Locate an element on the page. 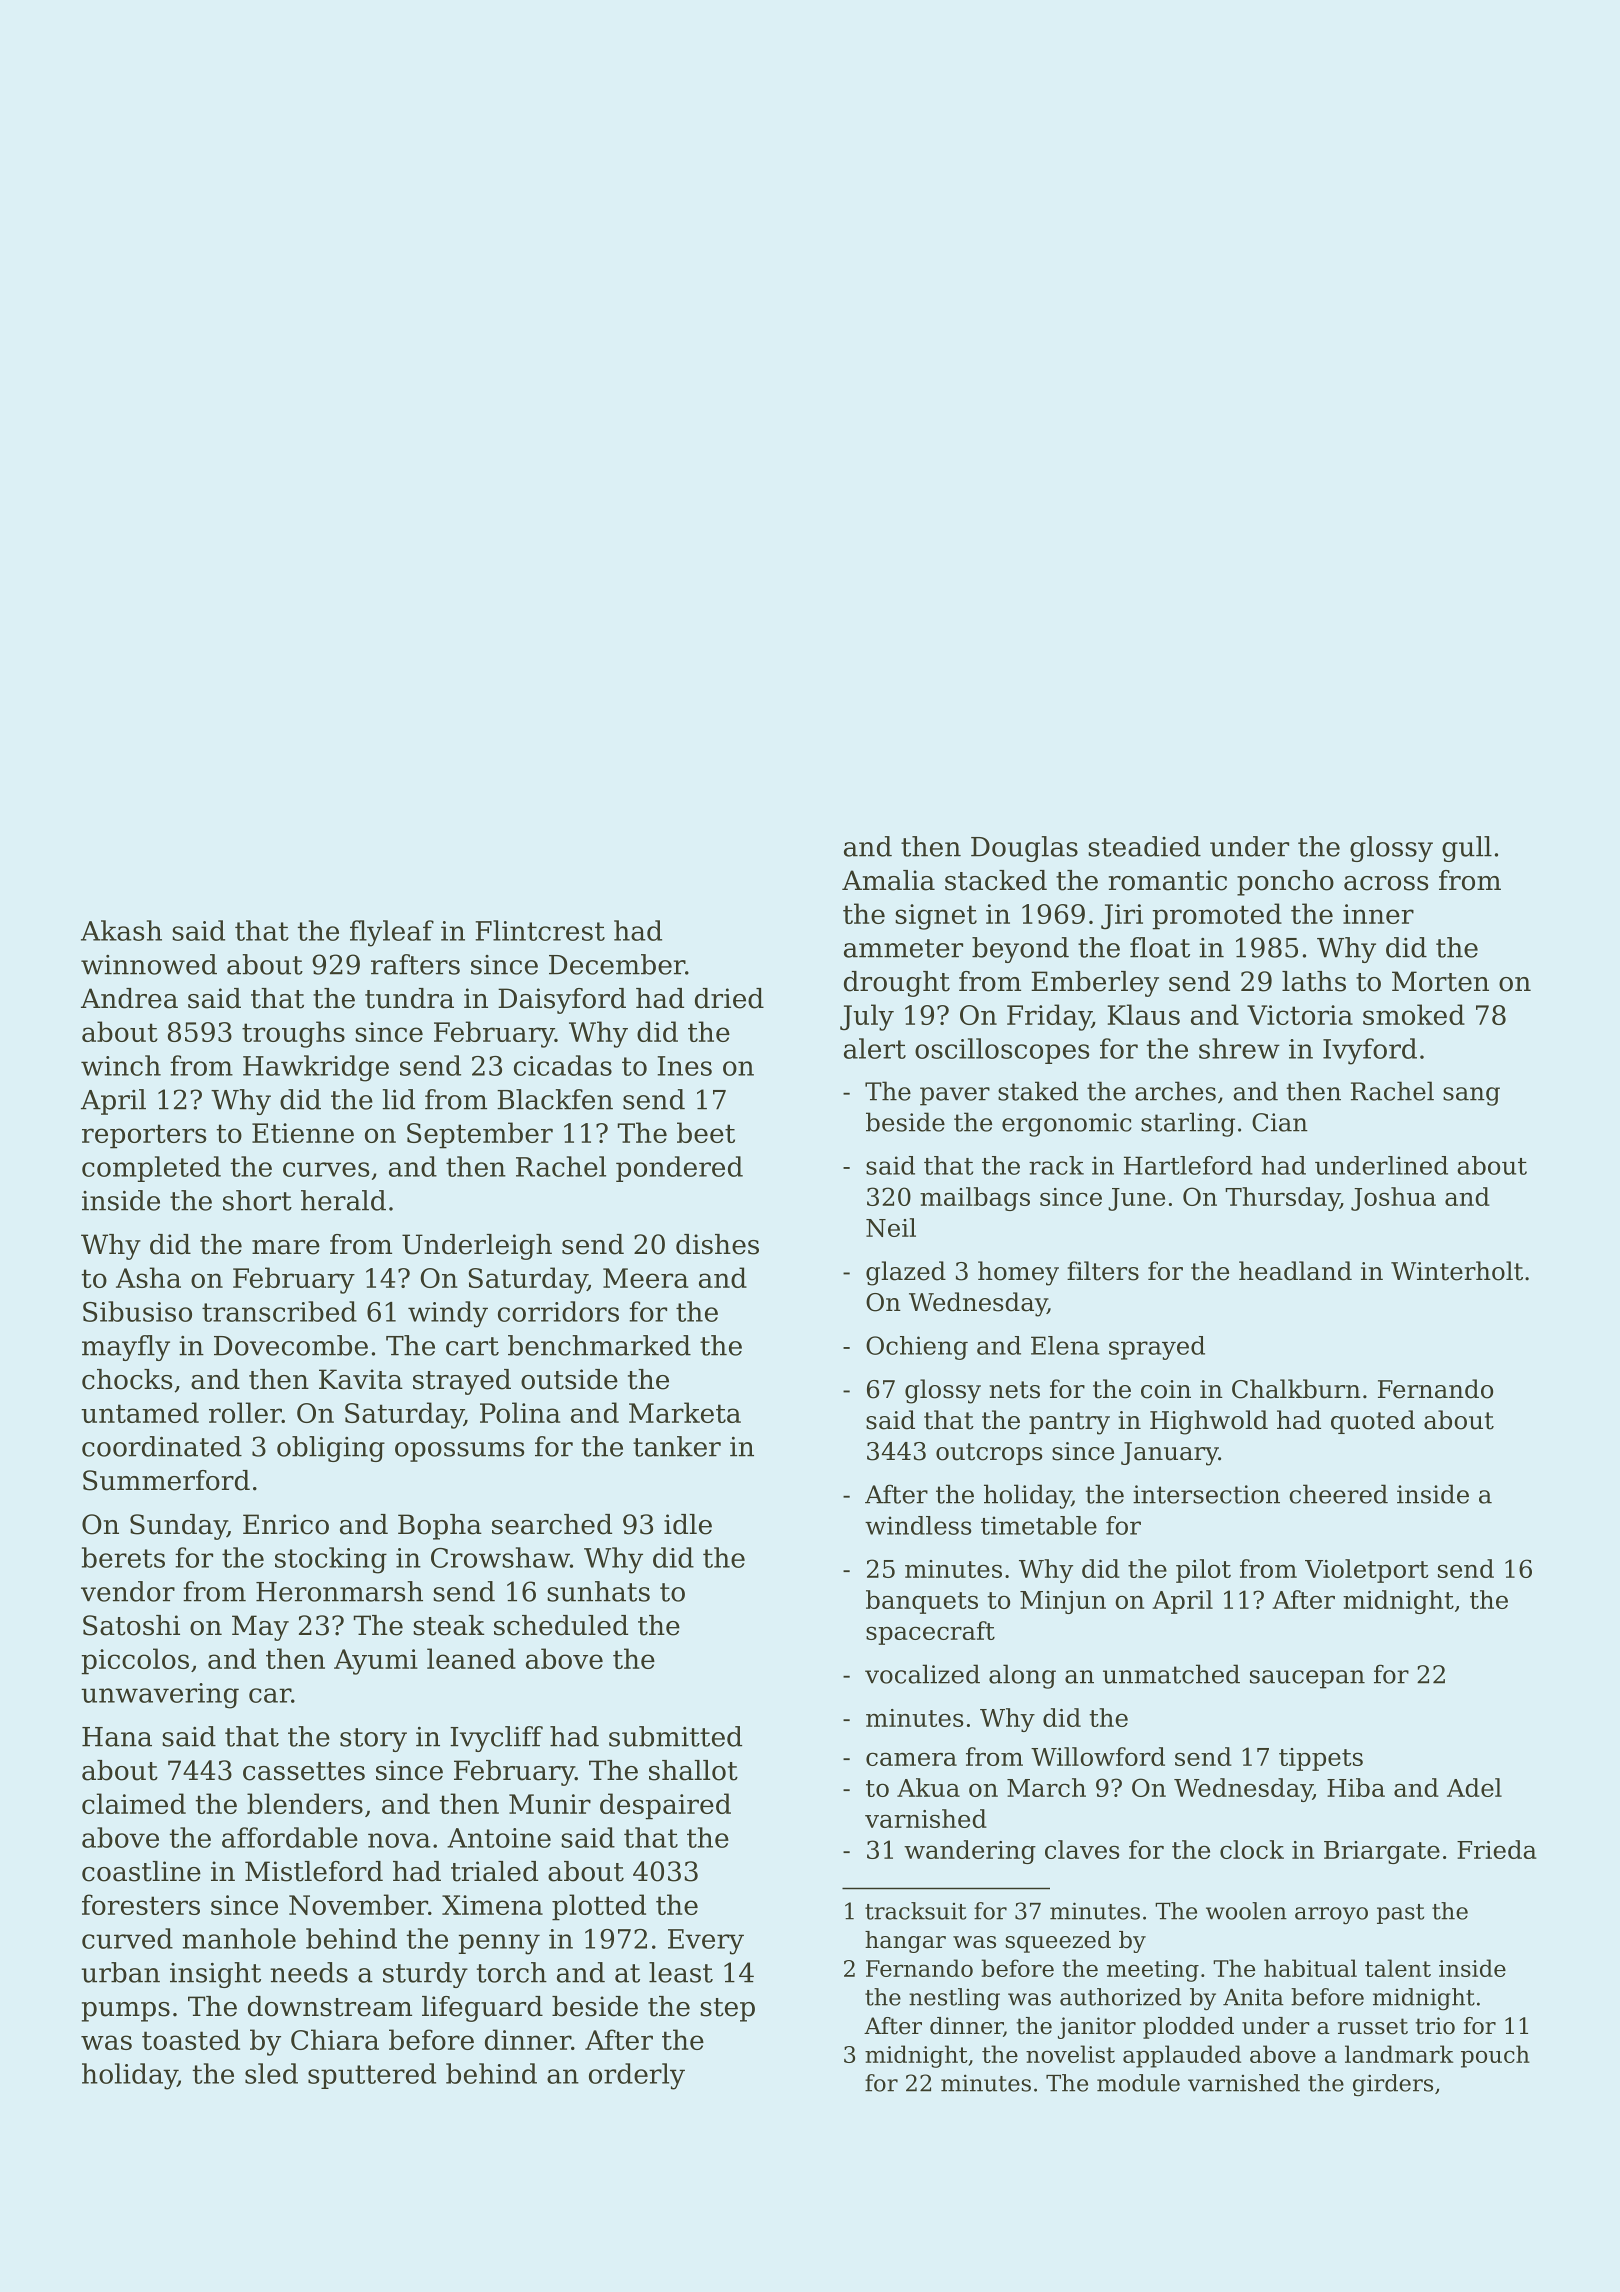 This document has height=2292, width=1620. Polina is located at coordinates (520, 1412).
